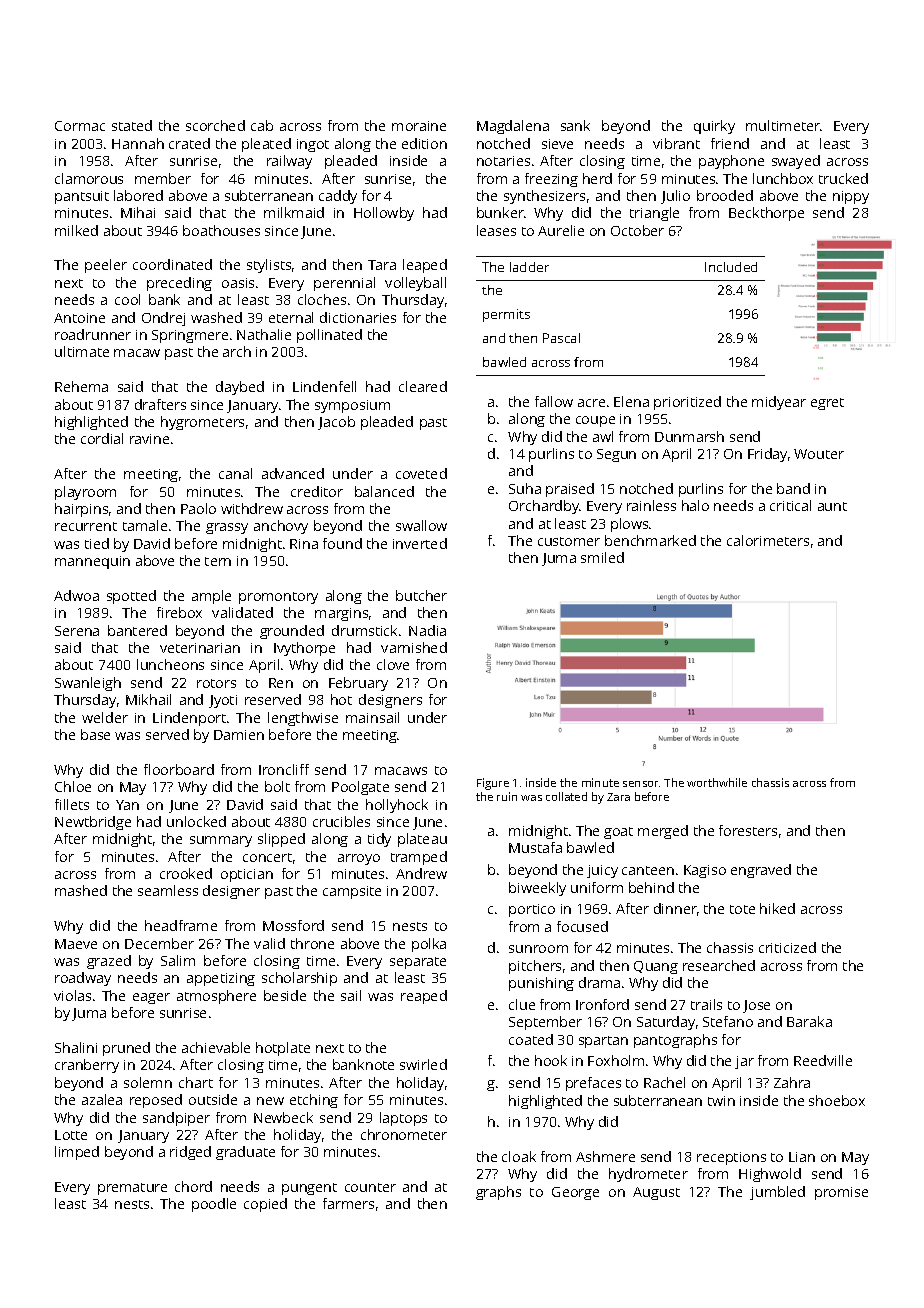  What do you see at coordinates (404, 1134) in the screenshot?
I see `chronometer` at bounding box center [404, 1134].
